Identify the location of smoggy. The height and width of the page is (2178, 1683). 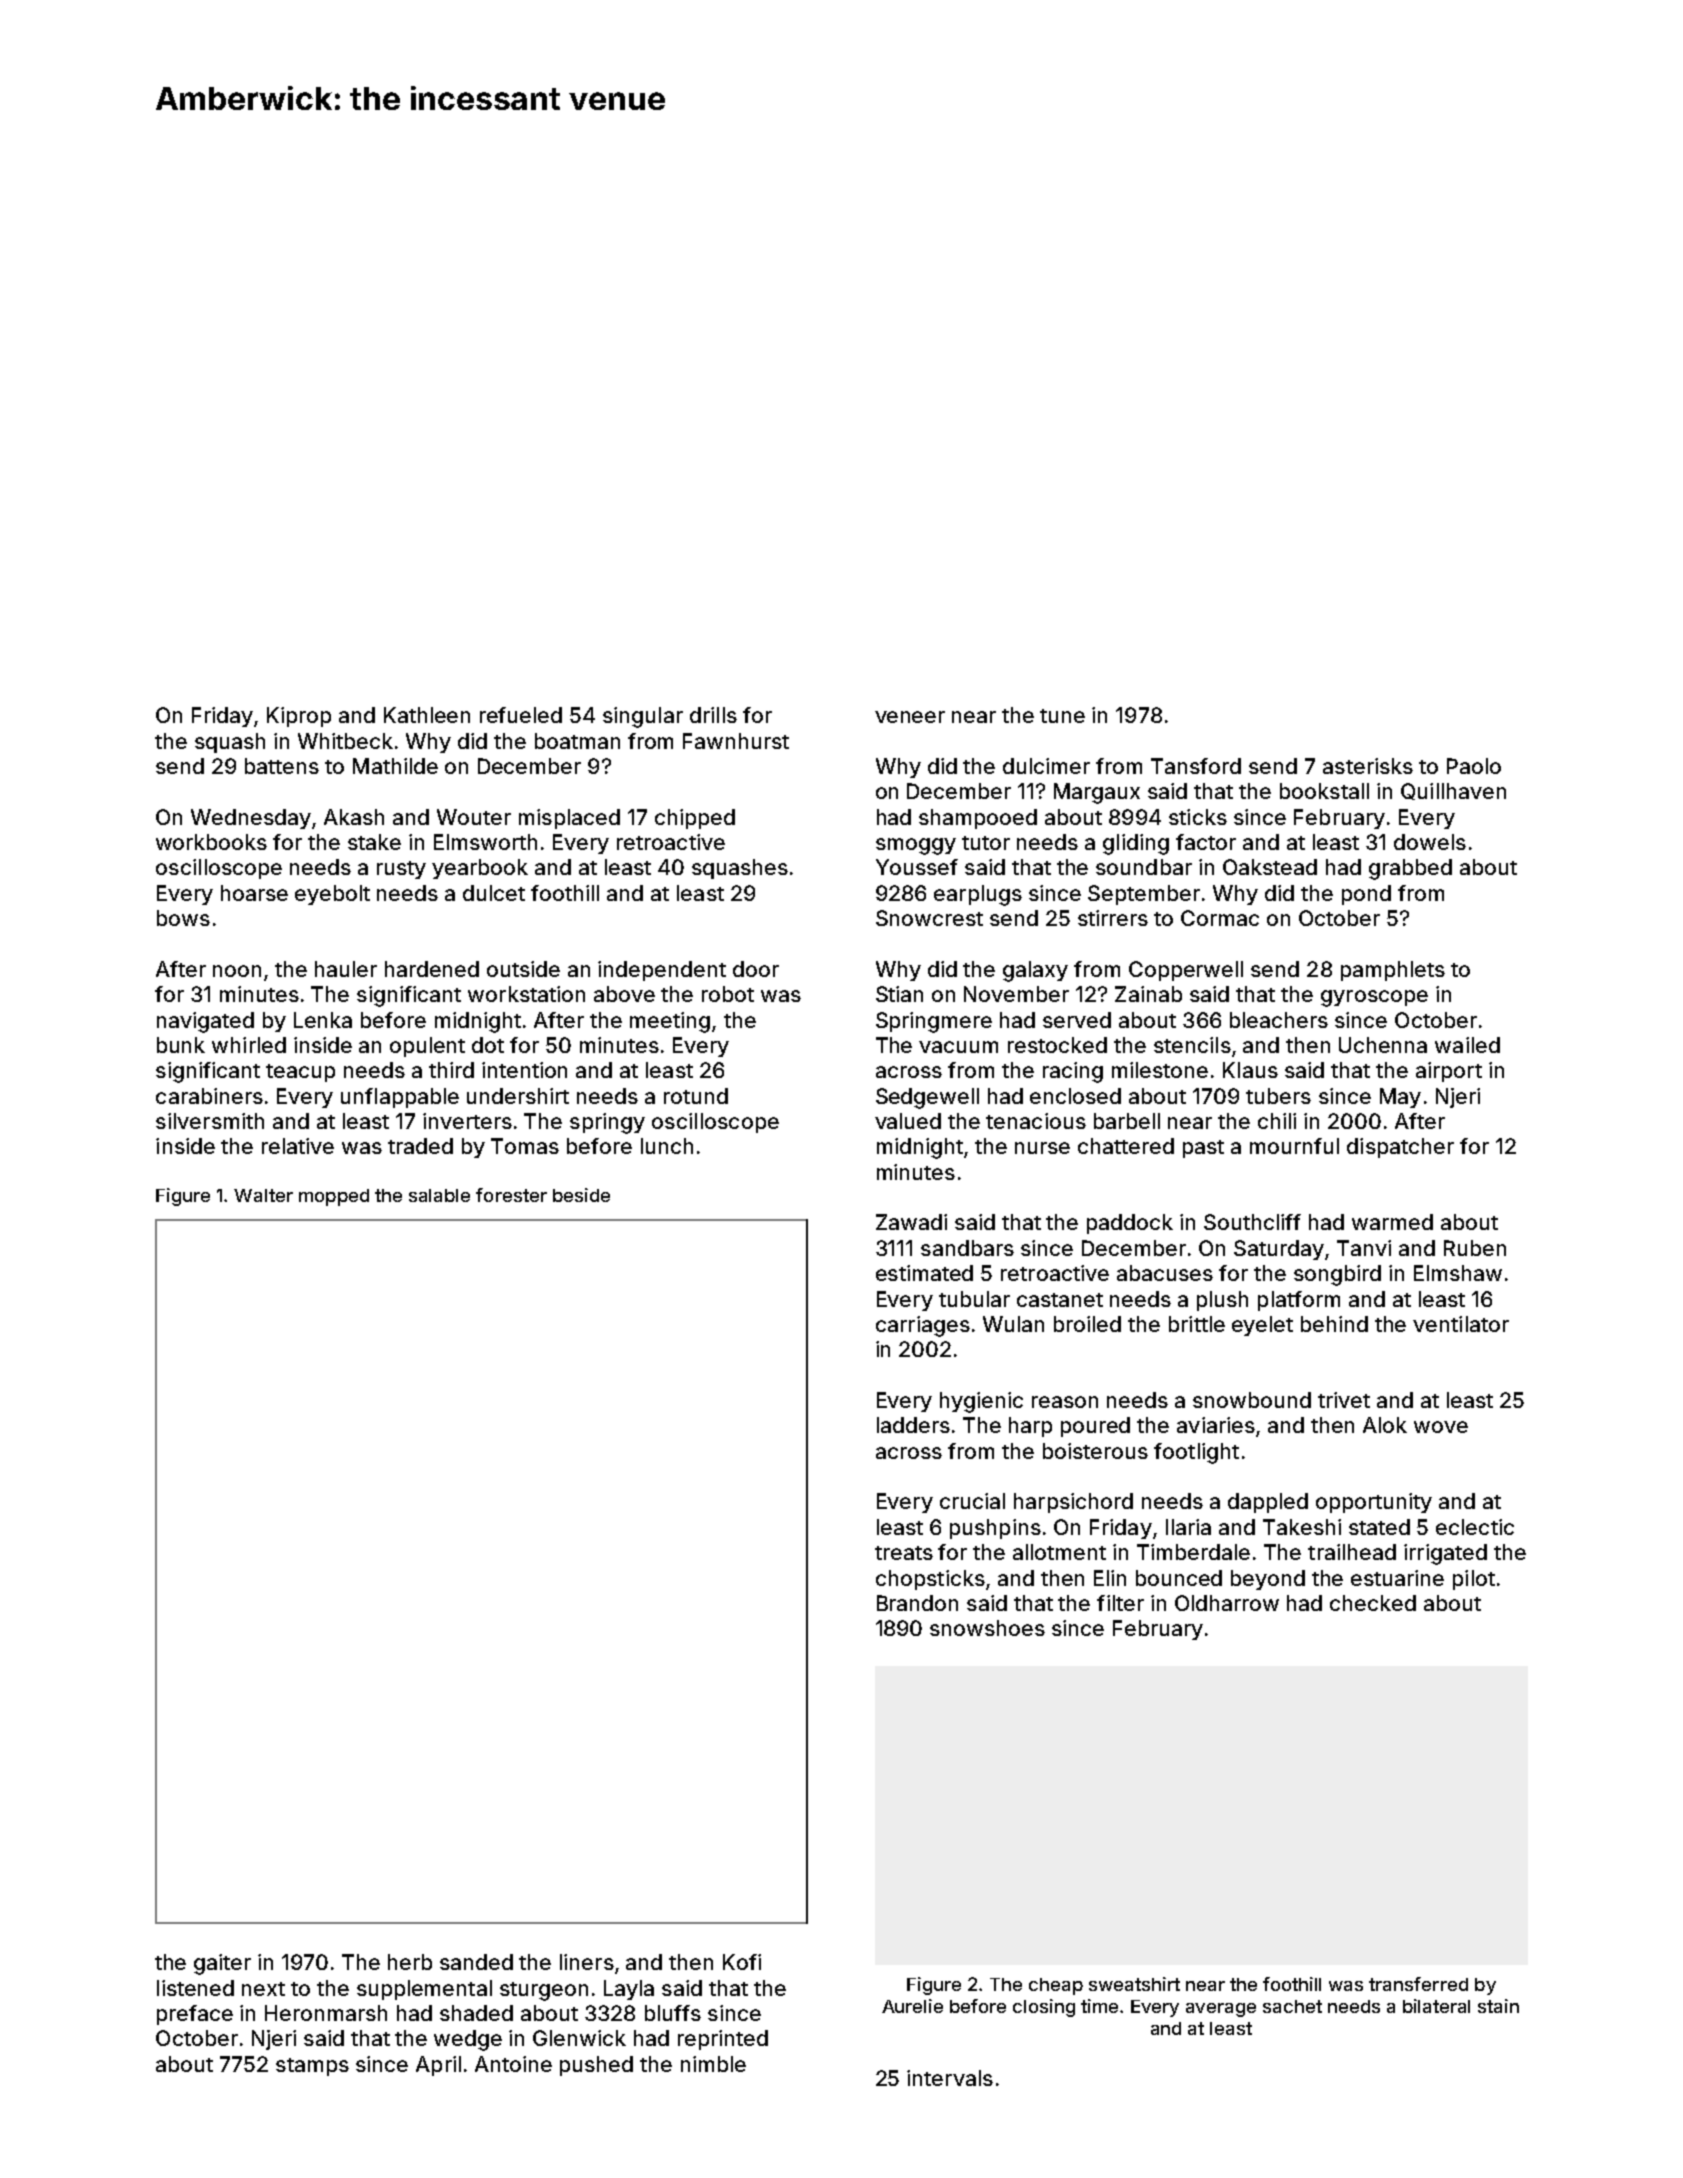
(916, 846).
